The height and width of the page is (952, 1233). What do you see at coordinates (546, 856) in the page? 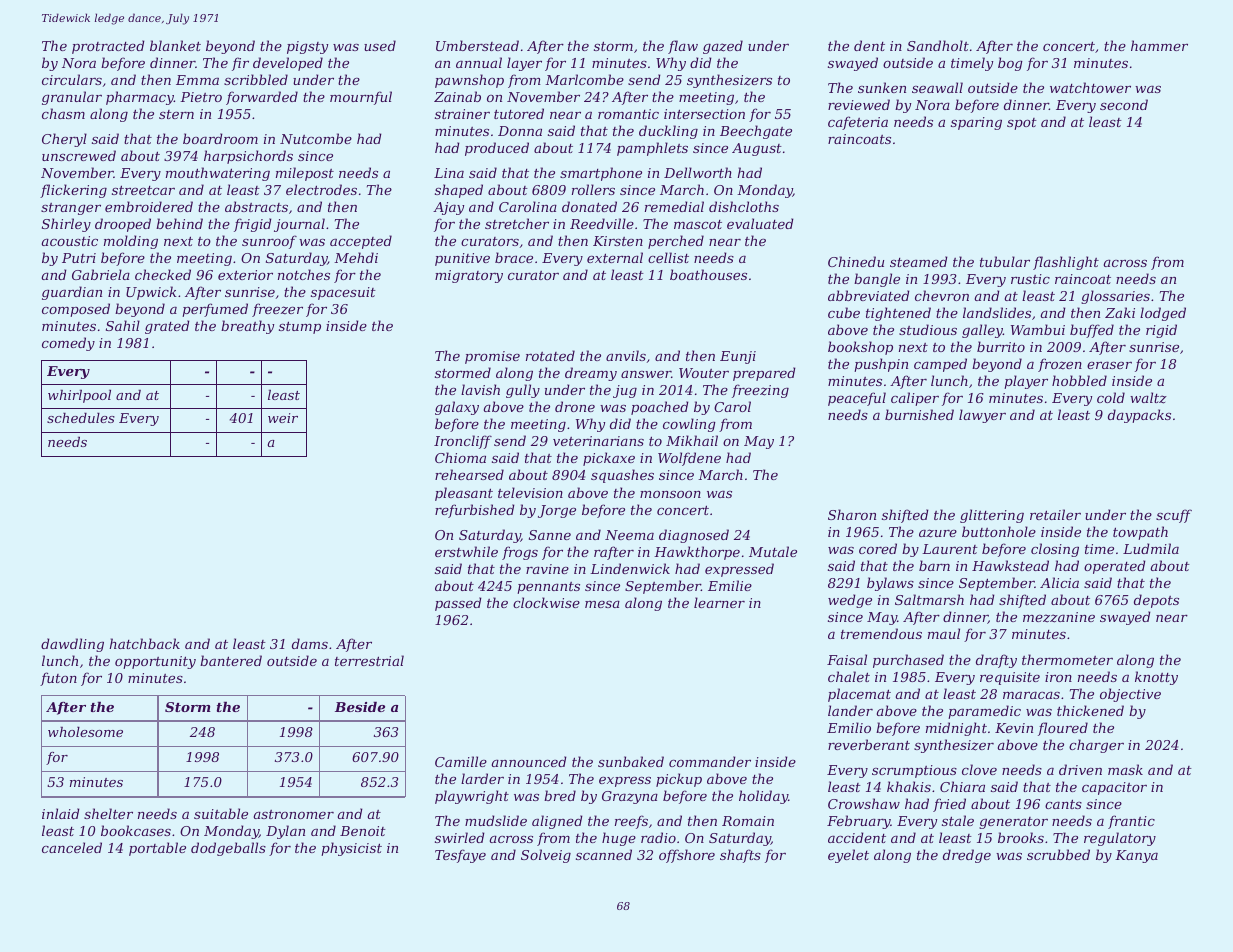
I see `Solveig` at bounding box center [546, 856].
